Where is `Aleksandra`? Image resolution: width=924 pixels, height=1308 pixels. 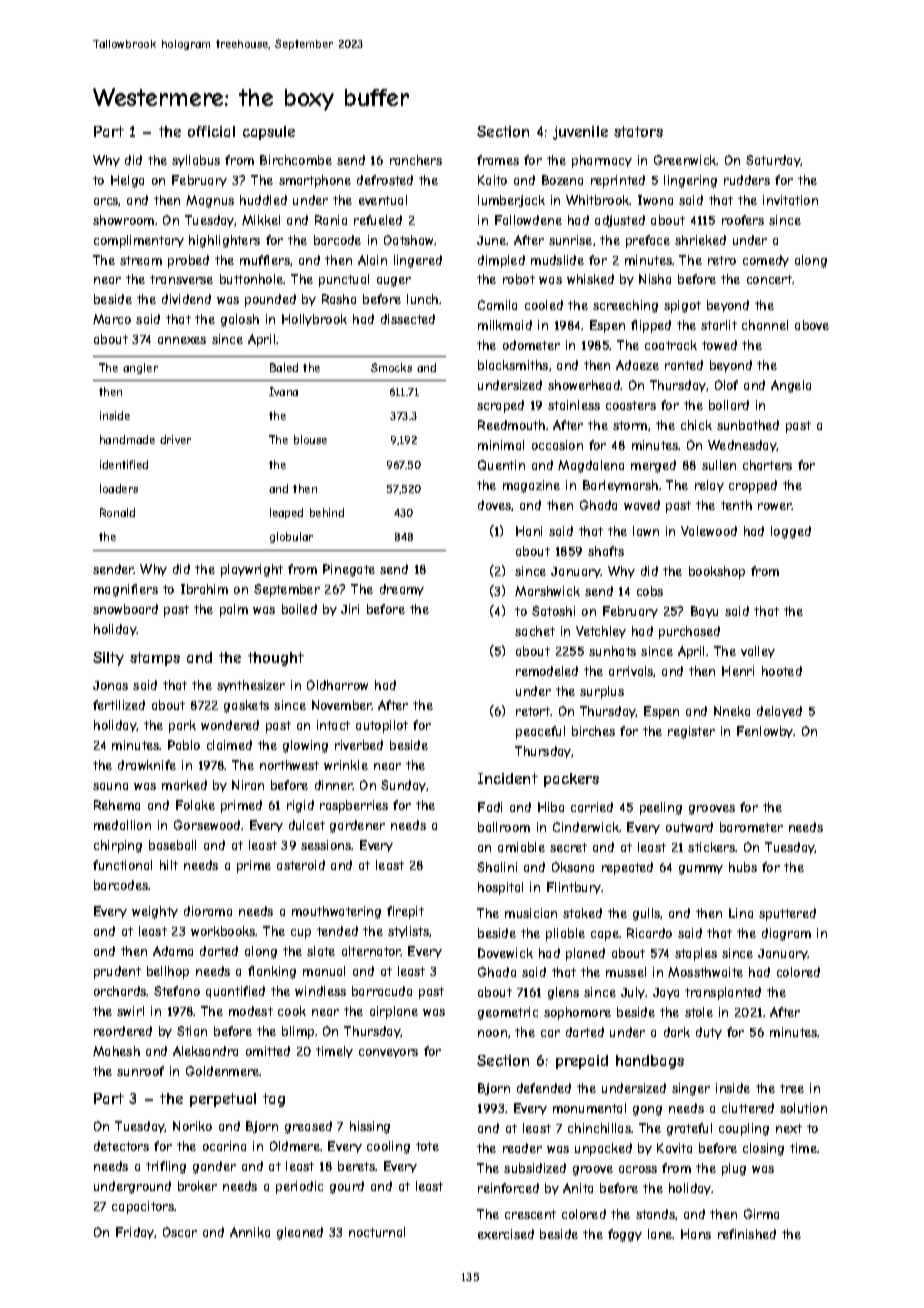 Aleksandra is located at coordinates (205, 1051).
